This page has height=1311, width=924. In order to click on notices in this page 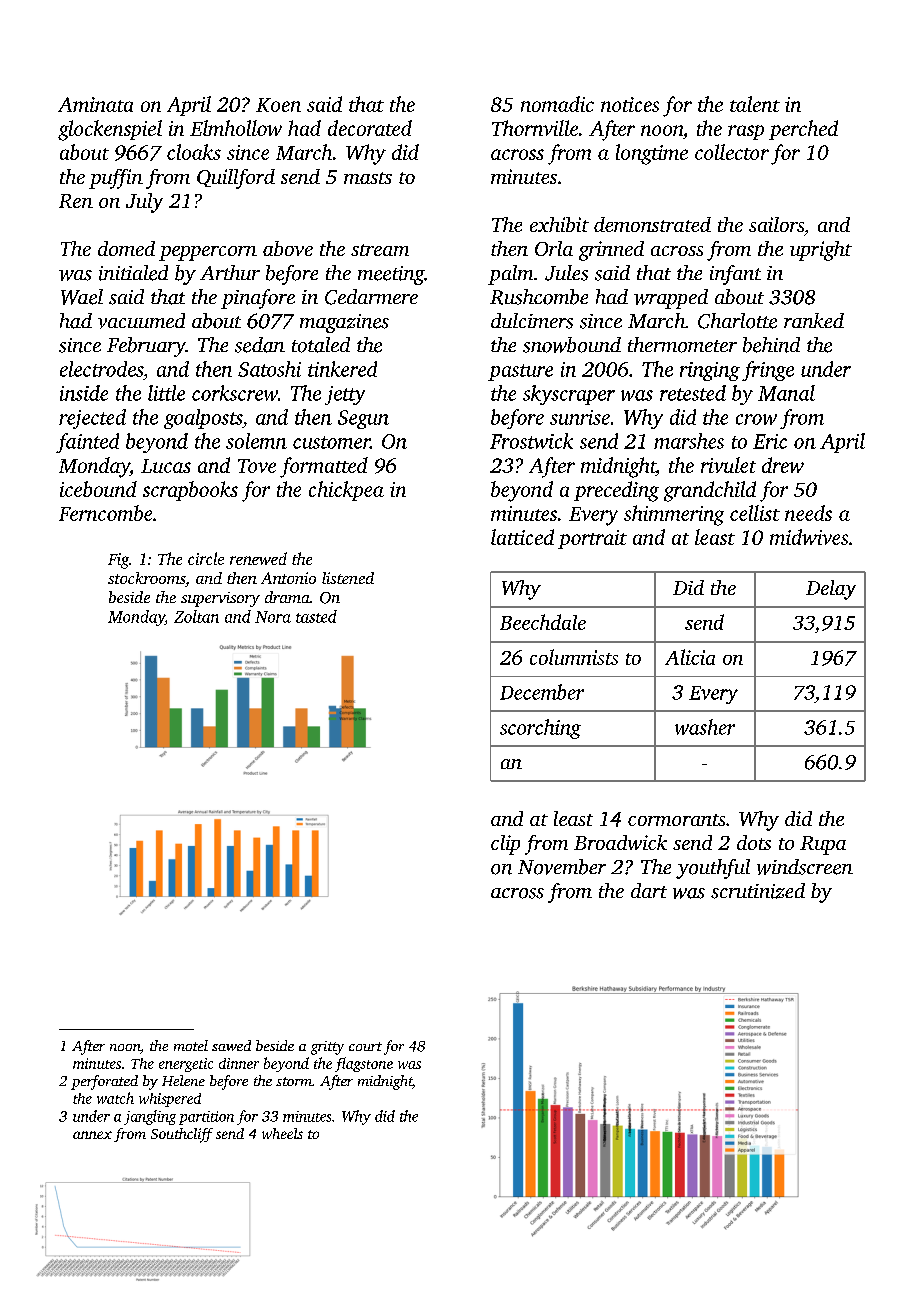, I will do `click(630, 104)`.
